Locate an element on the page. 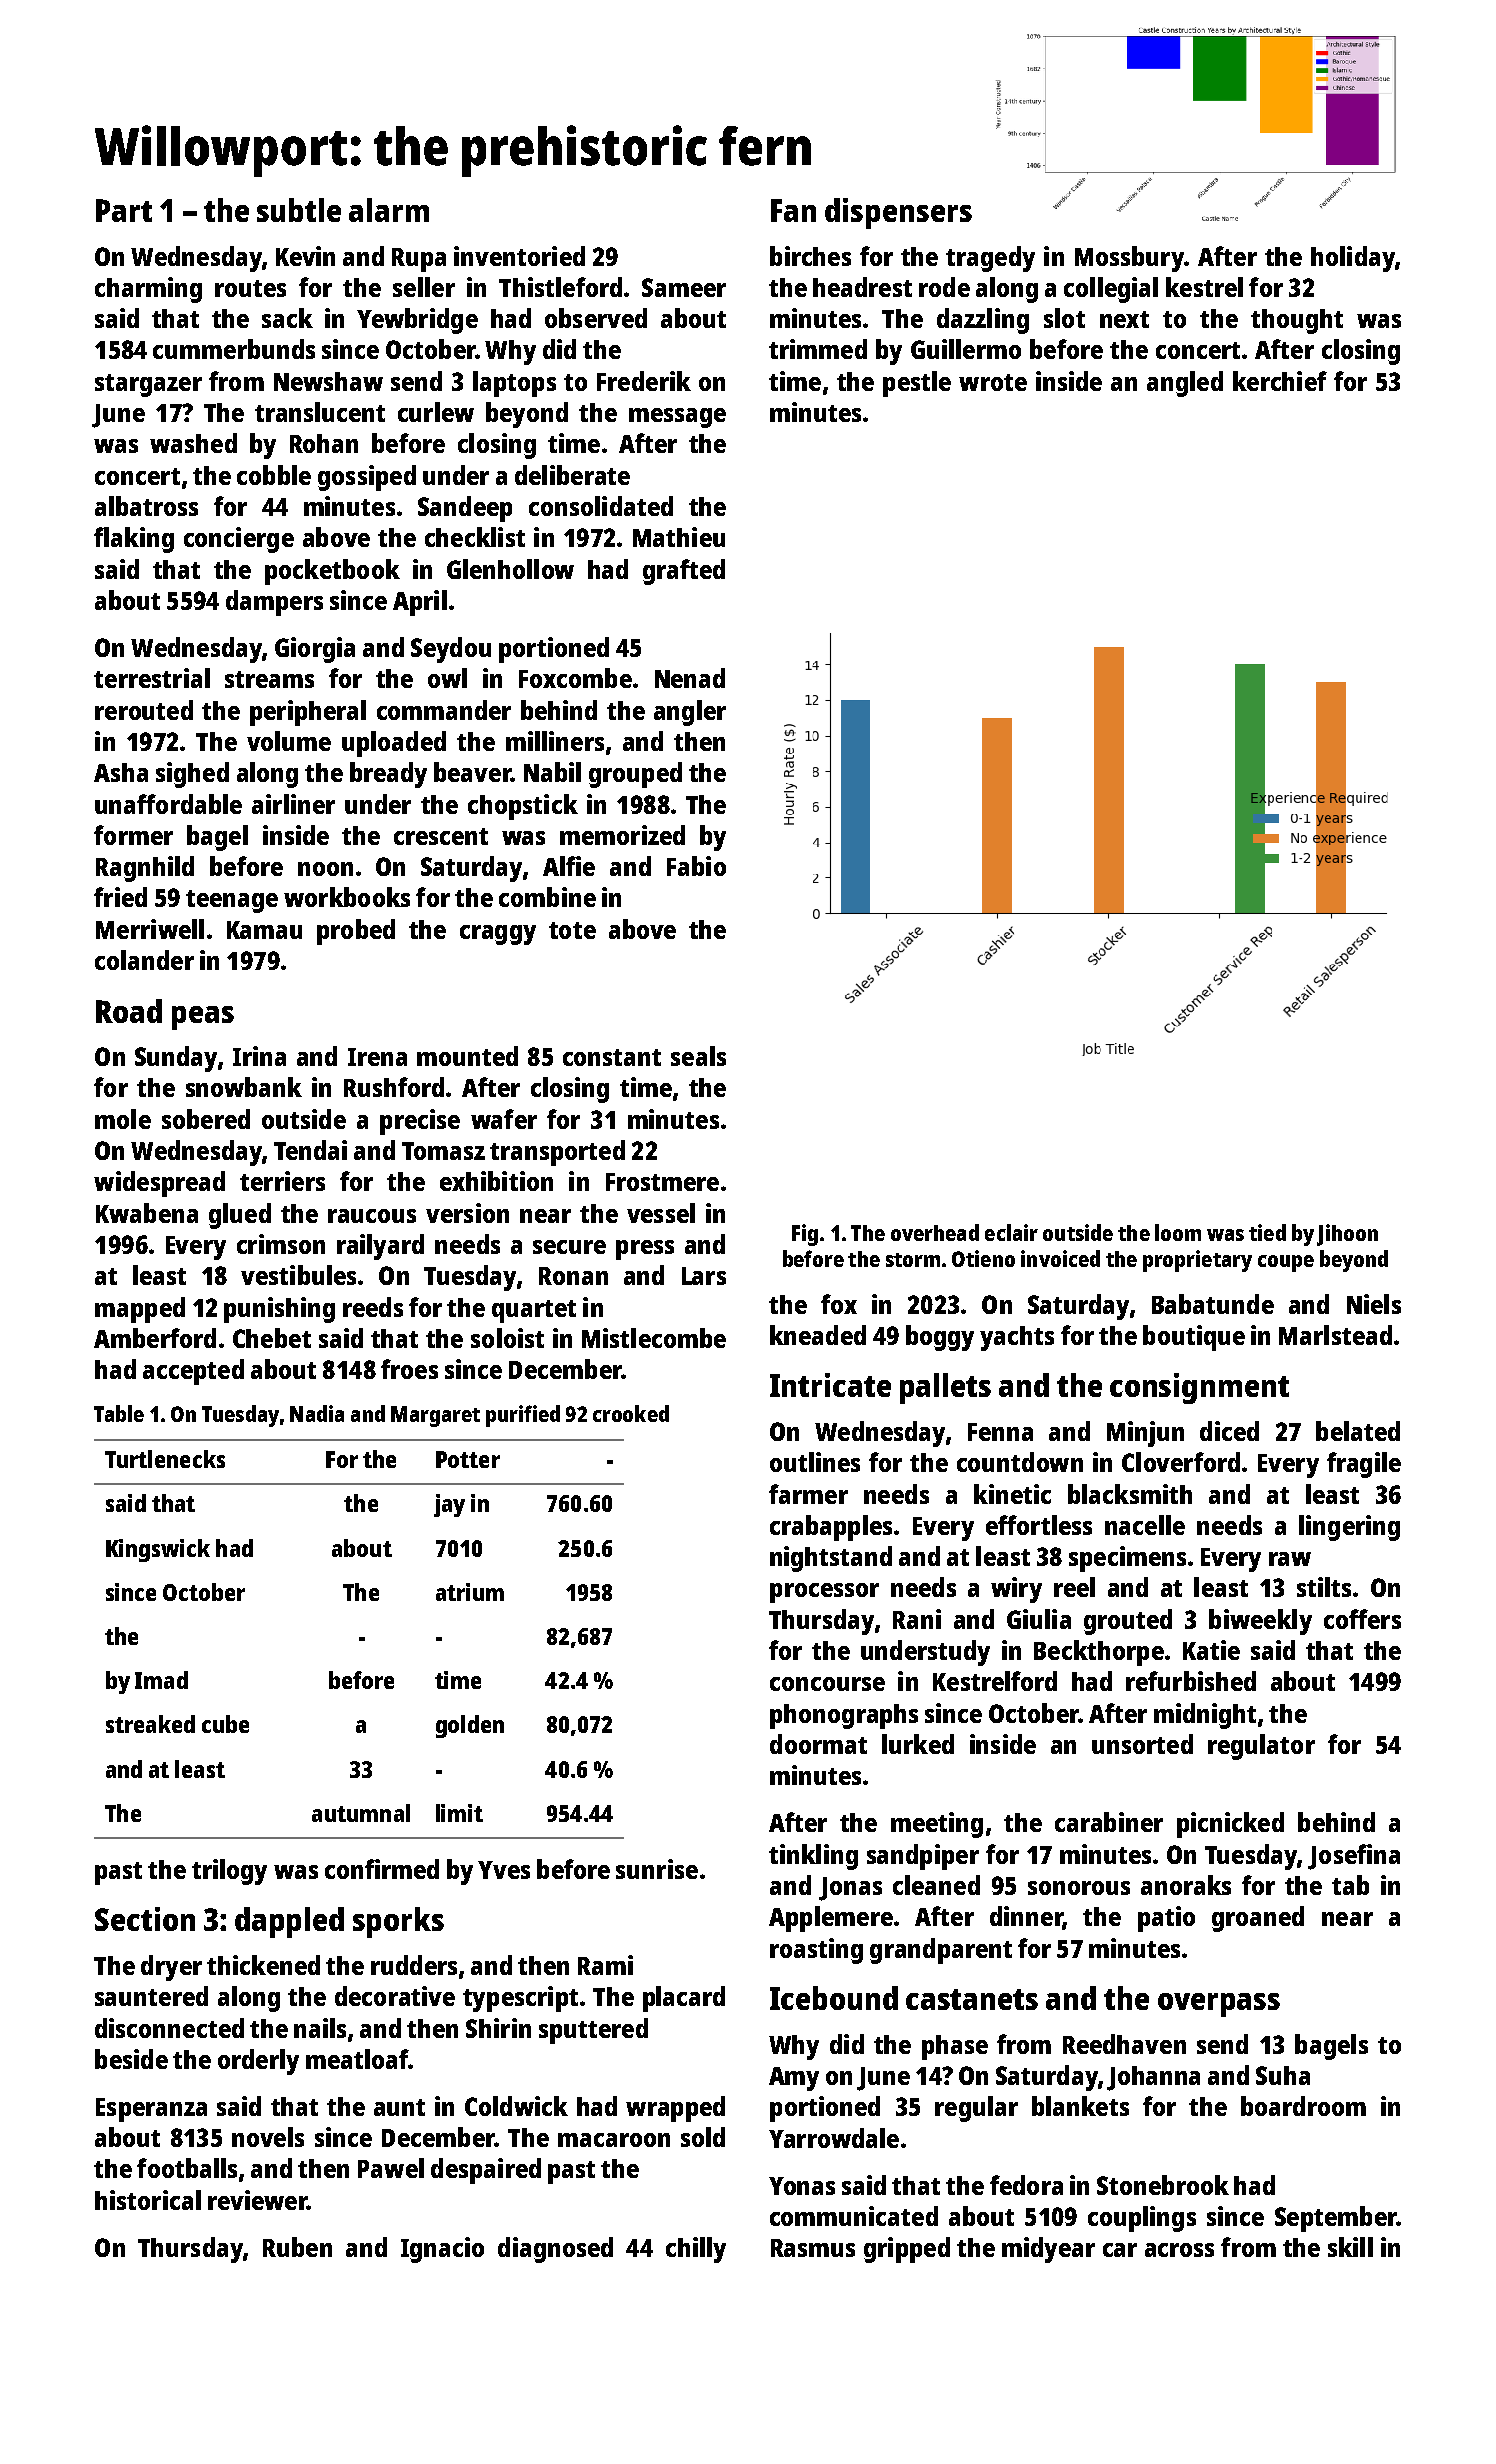 The height and width of the image is (2464, 1496). skill is located at coordinates (1350, 2247).
